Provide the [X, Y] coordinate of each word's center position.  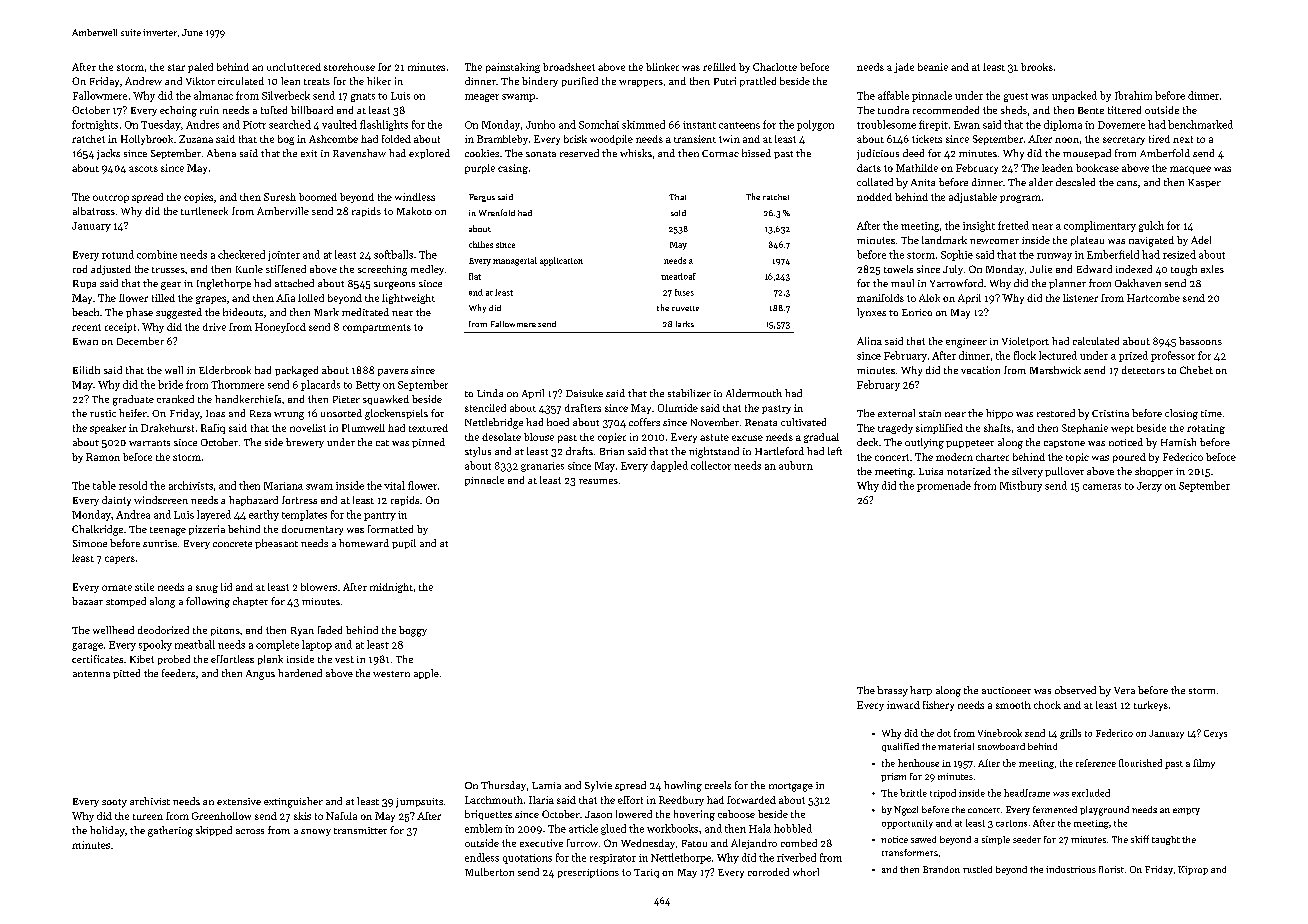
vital [394, 485]
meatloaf [678, 276]
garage [87, 647]
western [391, 674]
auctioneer [1006, 690]
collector [711, 465]
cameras [1102, 487]
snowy [316, 832]
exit [309, 153]
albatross [94, 211]
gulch [1151, 226]
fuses [684, 292]
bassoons [1200, 341]
